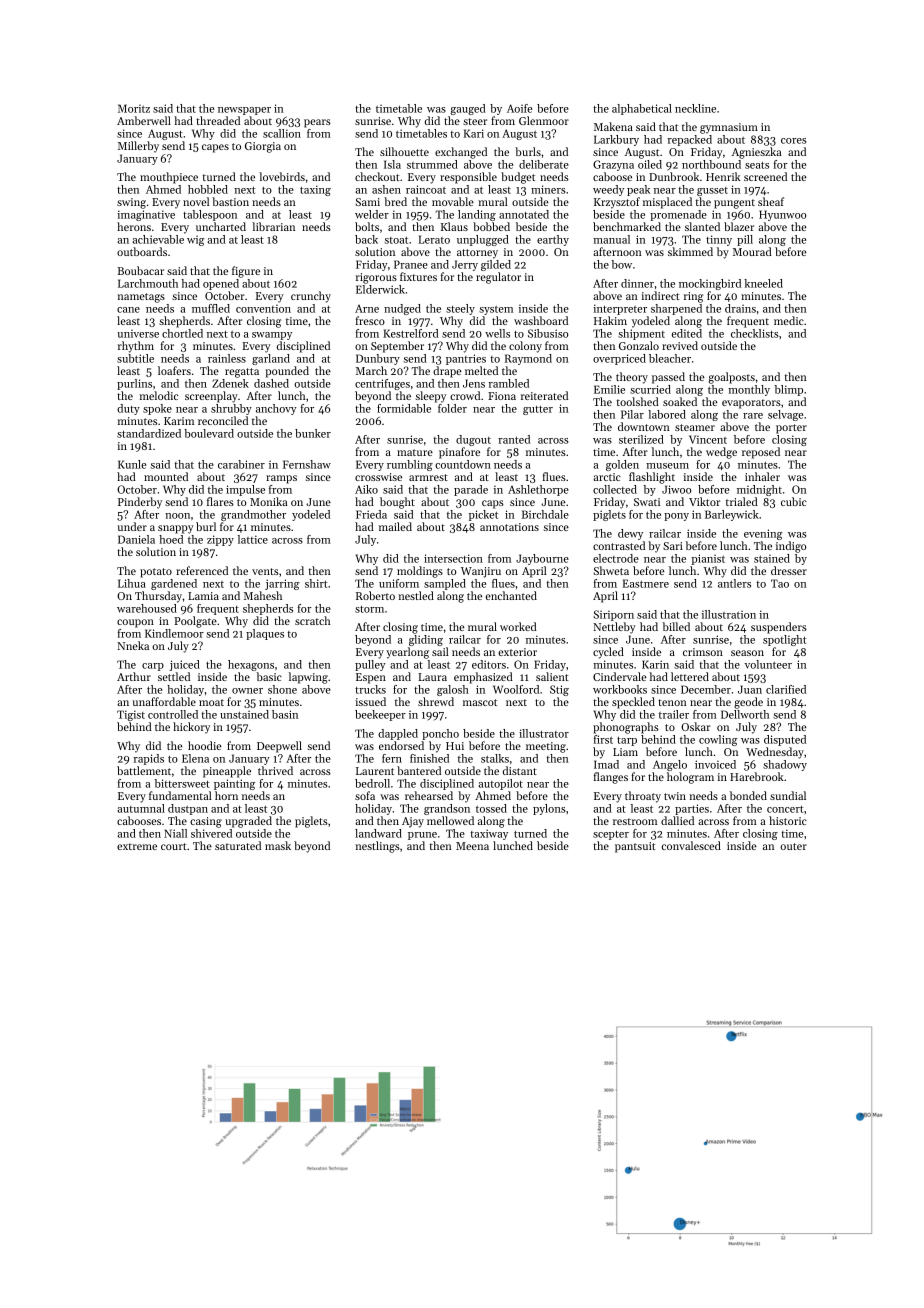 The image size is (924, 1308). What do you see at coordinates (276, 409) in the screenshot?
I see `anchovy` at bounding box center [276, 409].
